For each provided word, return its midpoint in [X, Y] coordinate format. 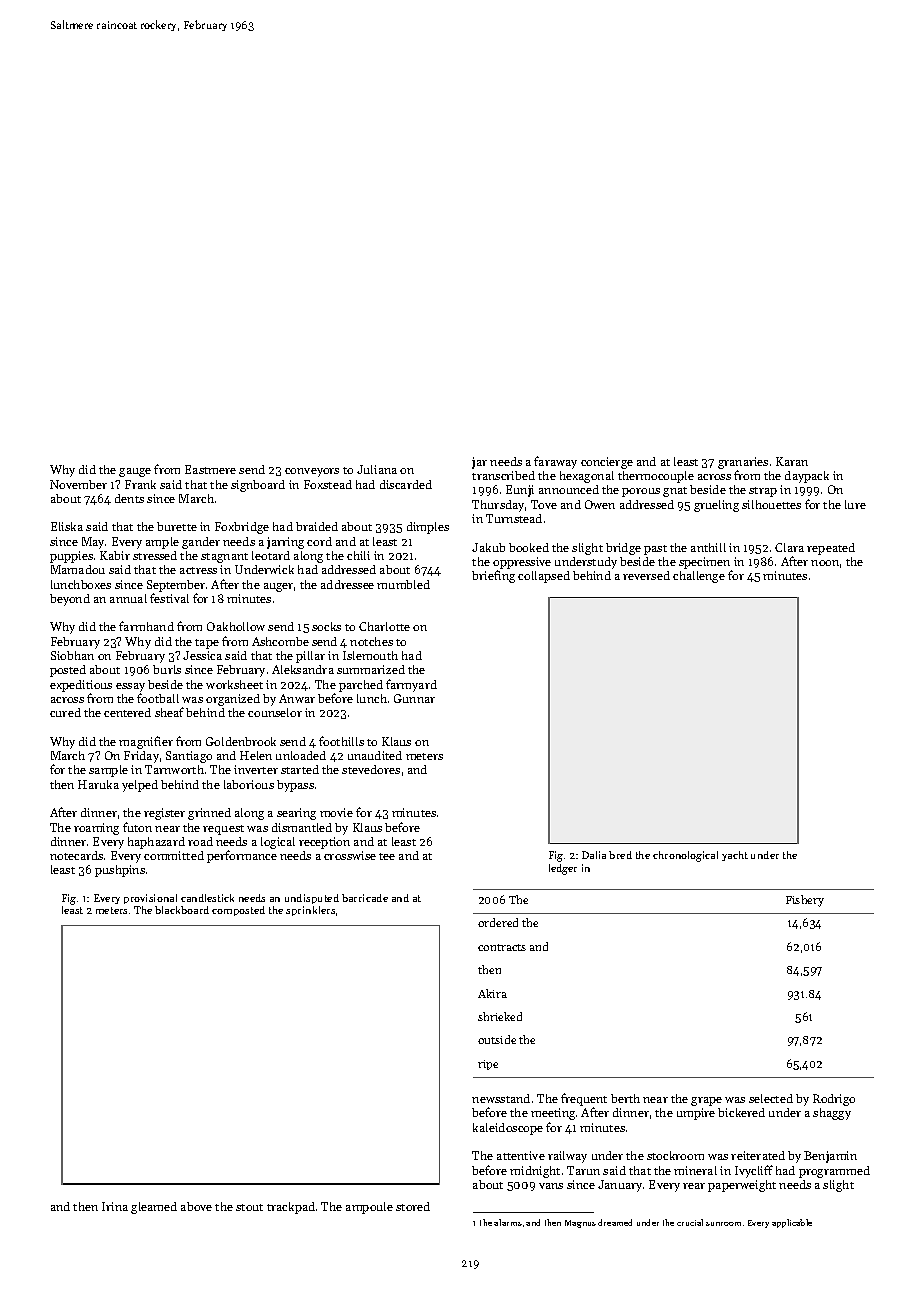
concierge [607, 463]
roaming [96, 829]
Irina [115, 1206]
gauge [135, 472]
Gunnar [414, 698]
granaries [743, 463]
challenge [699, 577]
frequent [584, 1099]
